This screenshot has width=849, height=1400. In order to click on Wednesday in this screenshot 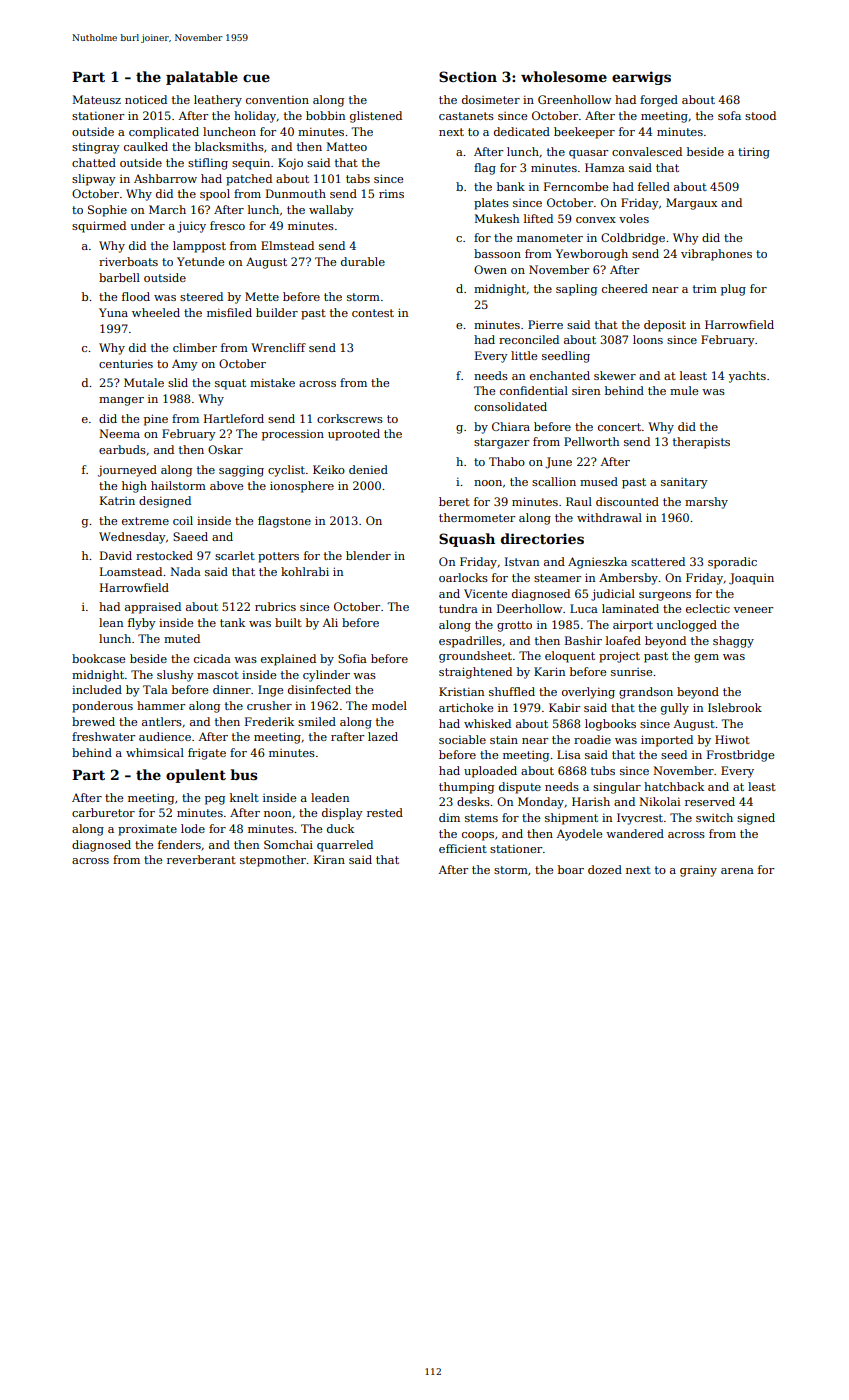, I will do `click(132, 538)`.
